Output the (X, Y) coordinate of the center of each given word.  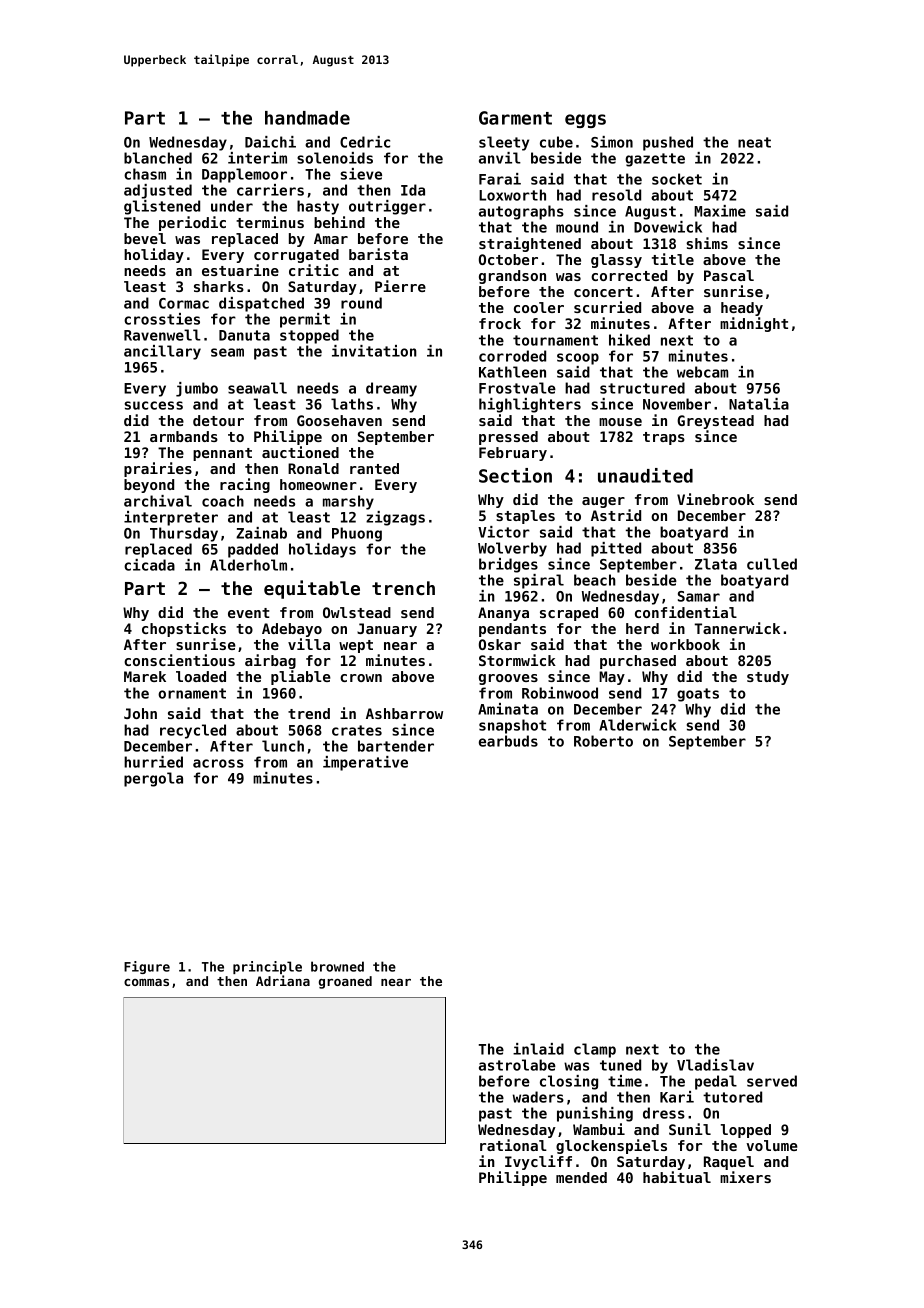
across (218, 763)
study (768, 678)
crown (361, 678)
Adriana (283, 980)
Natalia (759, 404)
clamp (595, 1050)
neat (754, 142)
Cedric (365, 142)
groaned (345, 982)
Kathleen (512, 372)
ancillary (162, 352)
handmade (307, 118)
